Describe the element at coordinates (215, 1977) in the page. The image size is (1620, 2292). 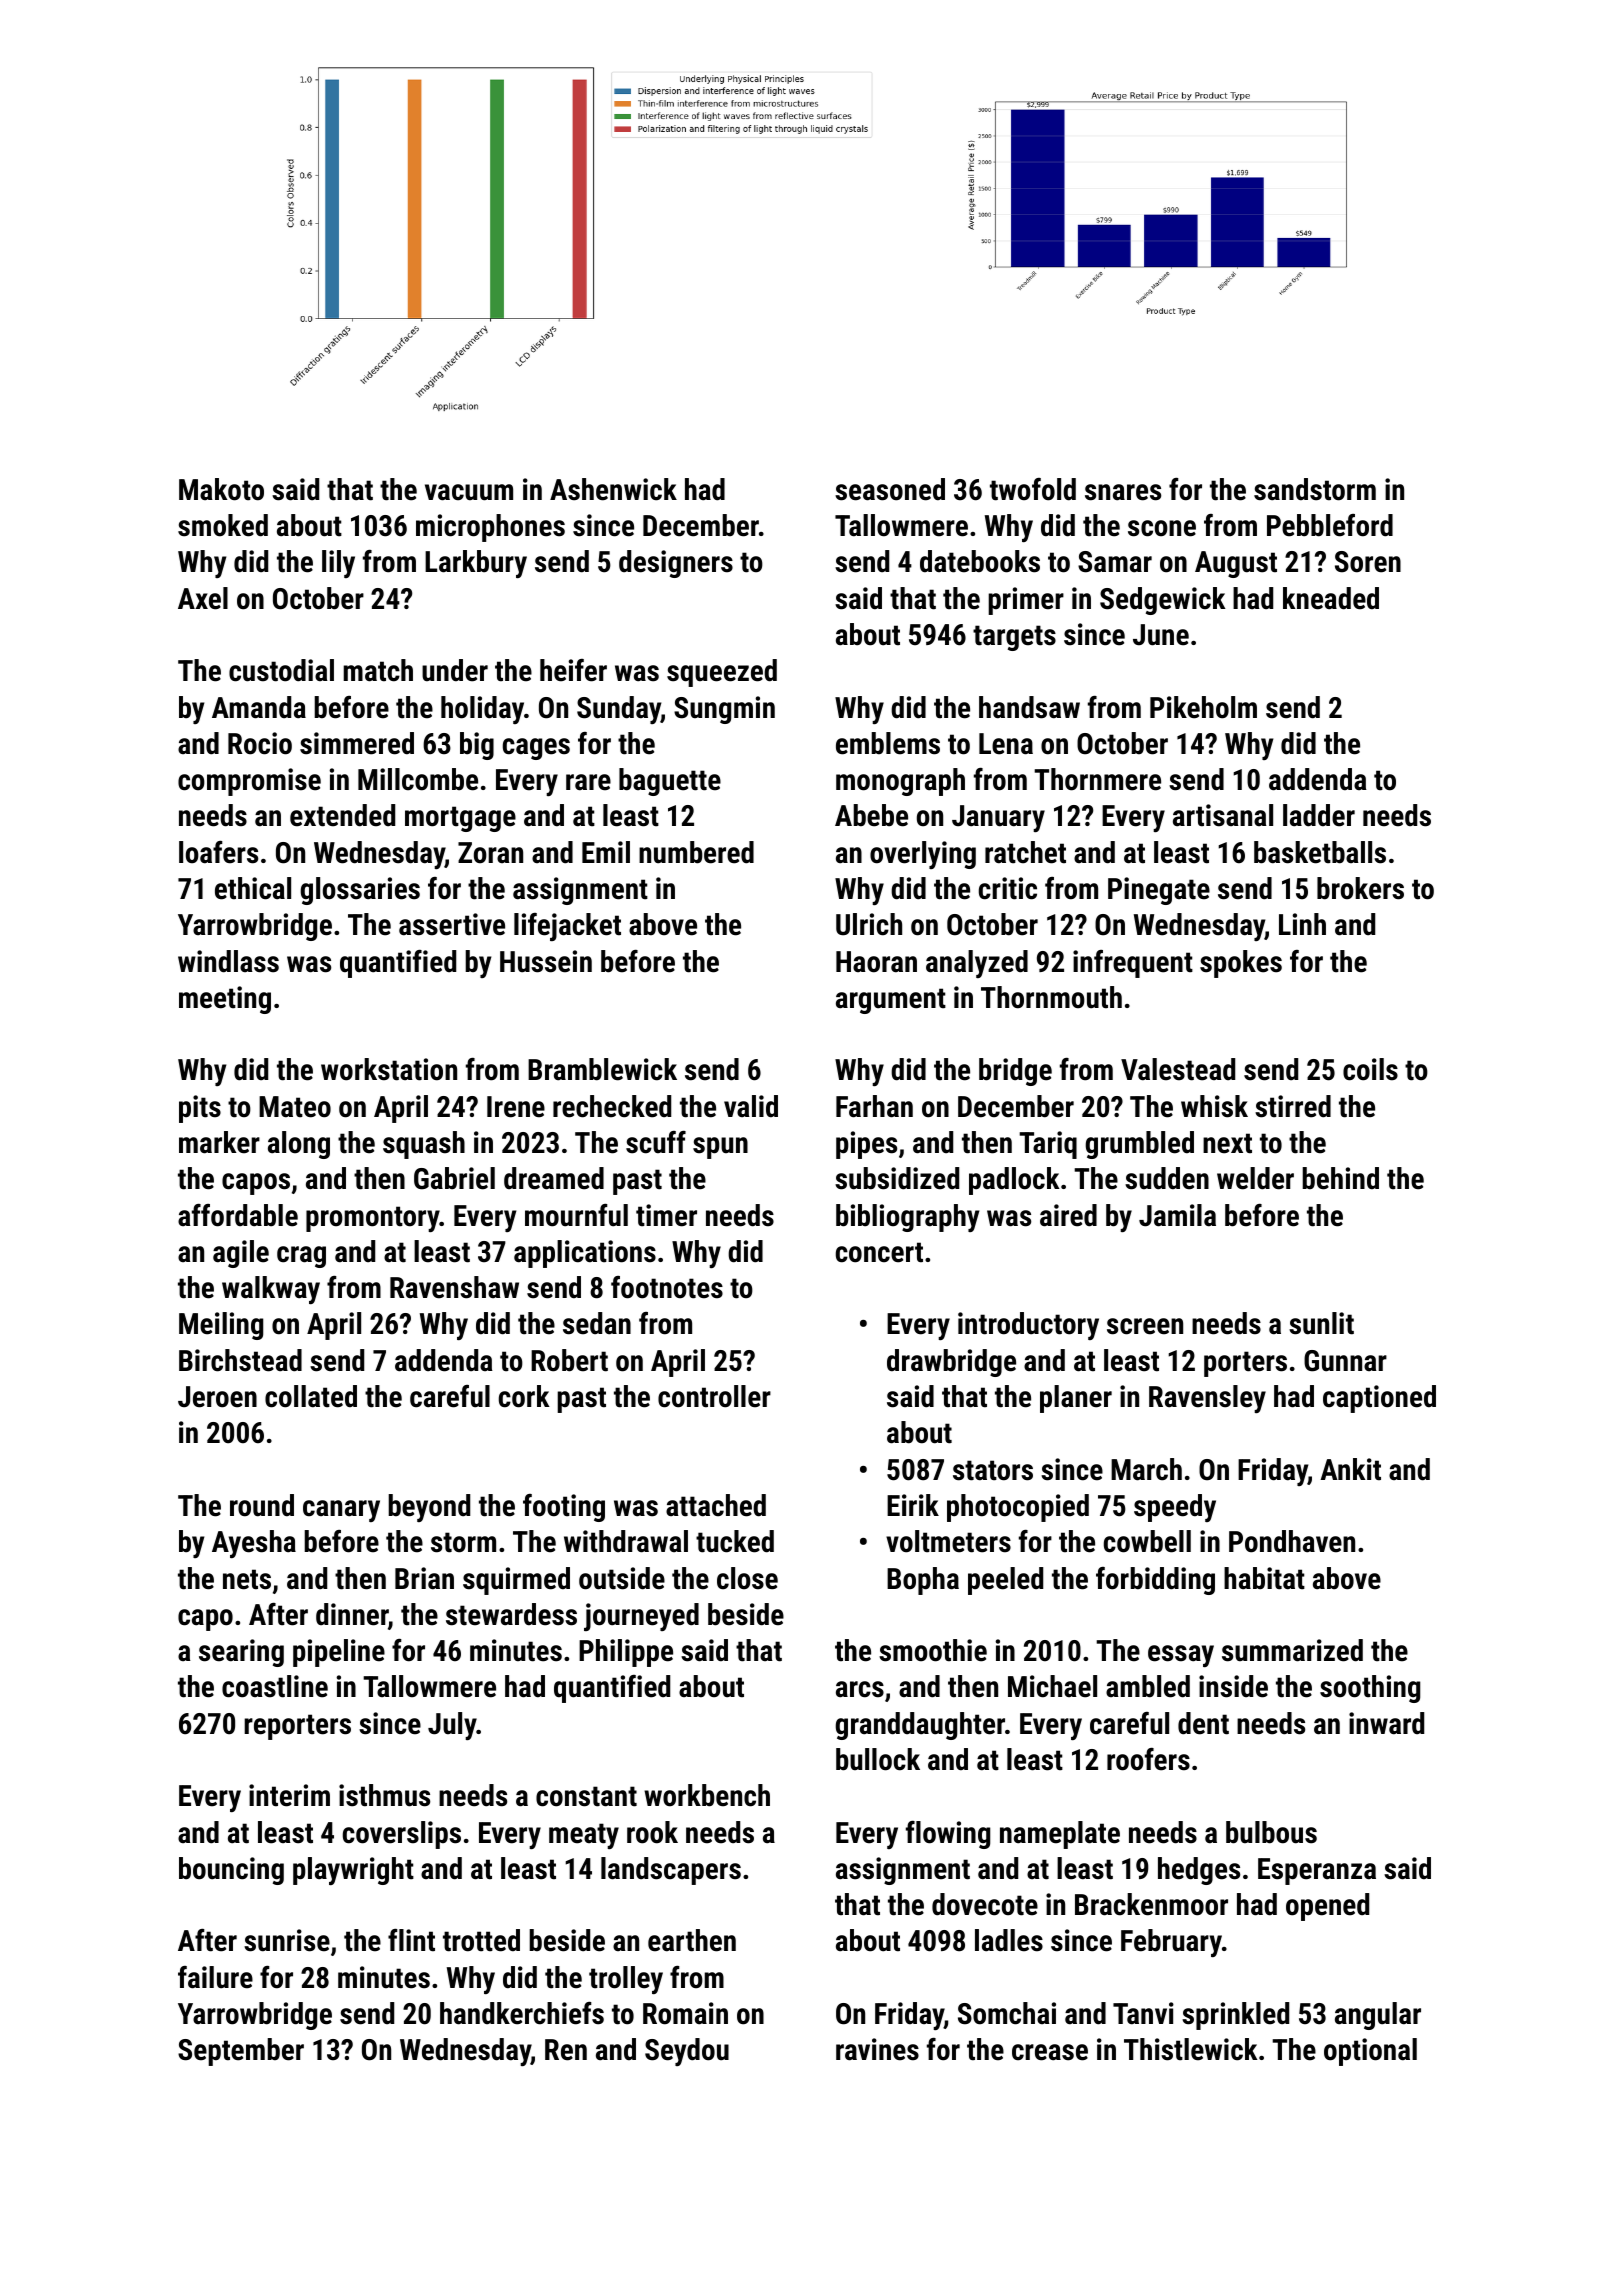
I see `failure` at that location.
